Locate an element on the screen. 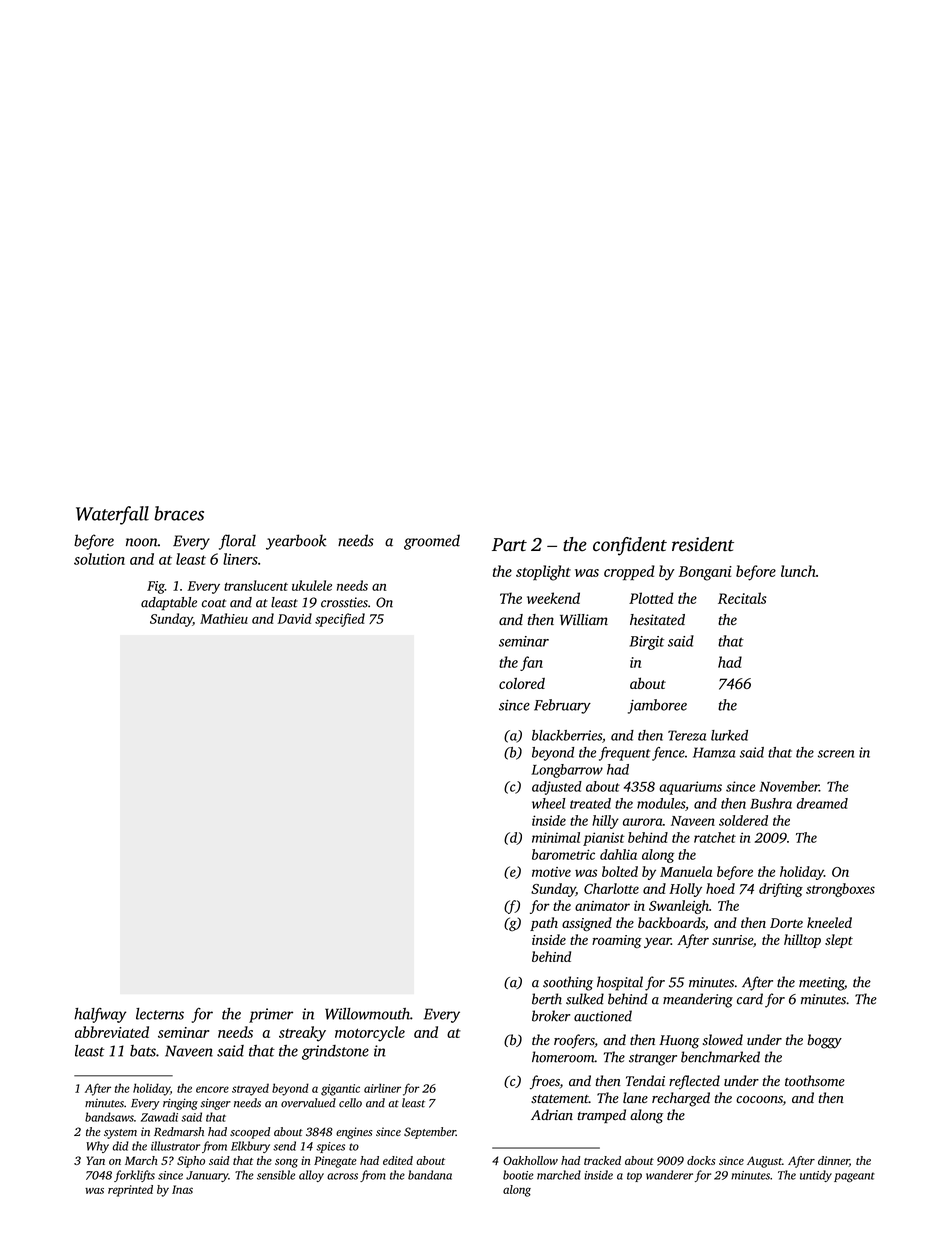 The image size is (952, 1233). soldered is located at coordinates (743, 820).
